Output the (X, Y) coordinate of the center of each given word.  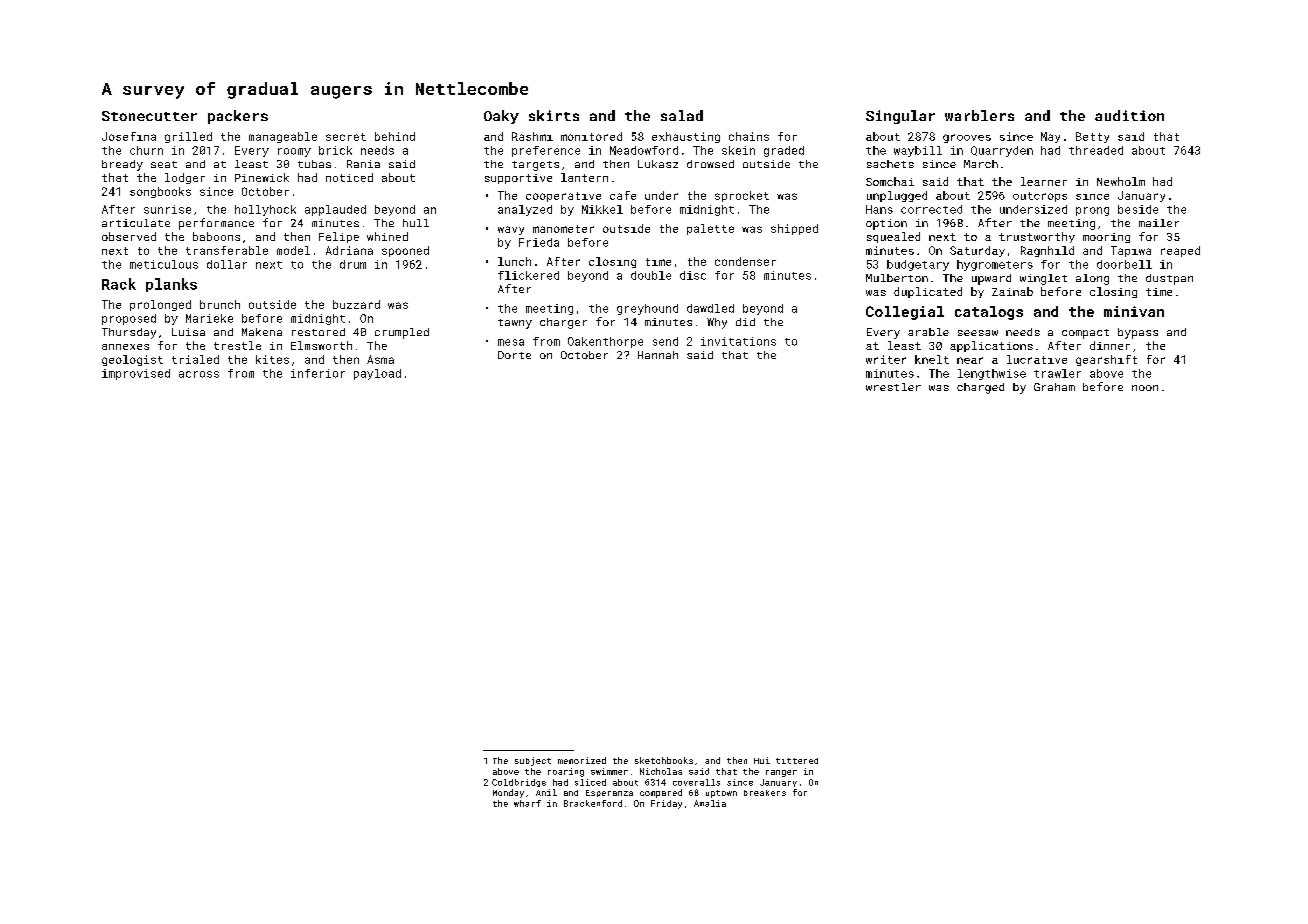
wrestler (893, 387)
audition (1129, 115)
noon (1145, 388)
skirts (554, 115)
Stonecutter (149, 116)
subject (533, 761)
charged (980, 388)
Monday (508, 793)
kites (272, 359)
